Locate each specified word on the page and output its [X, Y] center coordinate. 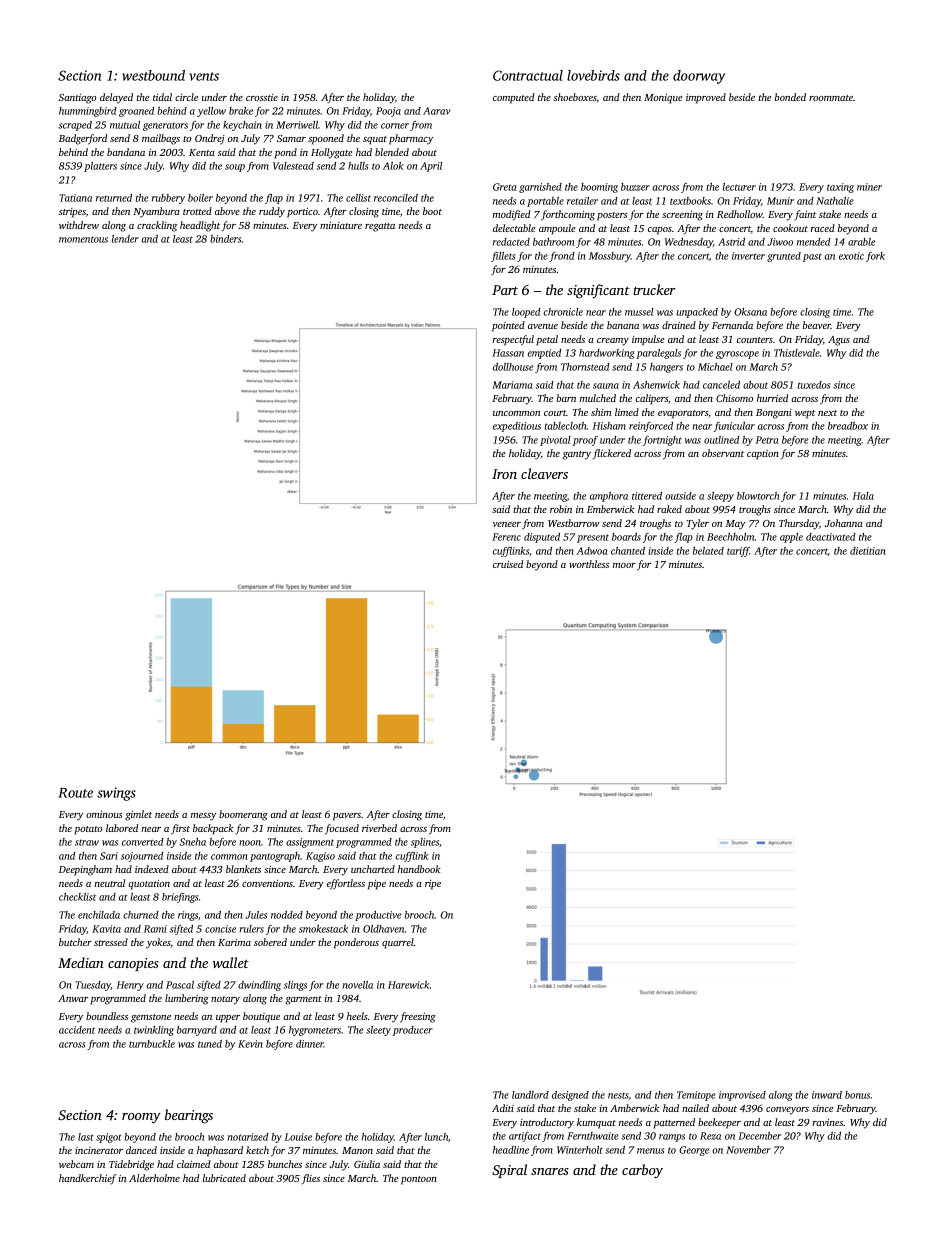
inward [827, 1095]
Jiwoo [780, 242]
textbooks [690, 201]
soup [235, 168]
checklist [77, 897]
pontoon [419, 1180]
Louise [298, 1137]
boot [432, 211]
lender [125, 239]
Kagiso [320, 857]
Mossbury [610, 257]
